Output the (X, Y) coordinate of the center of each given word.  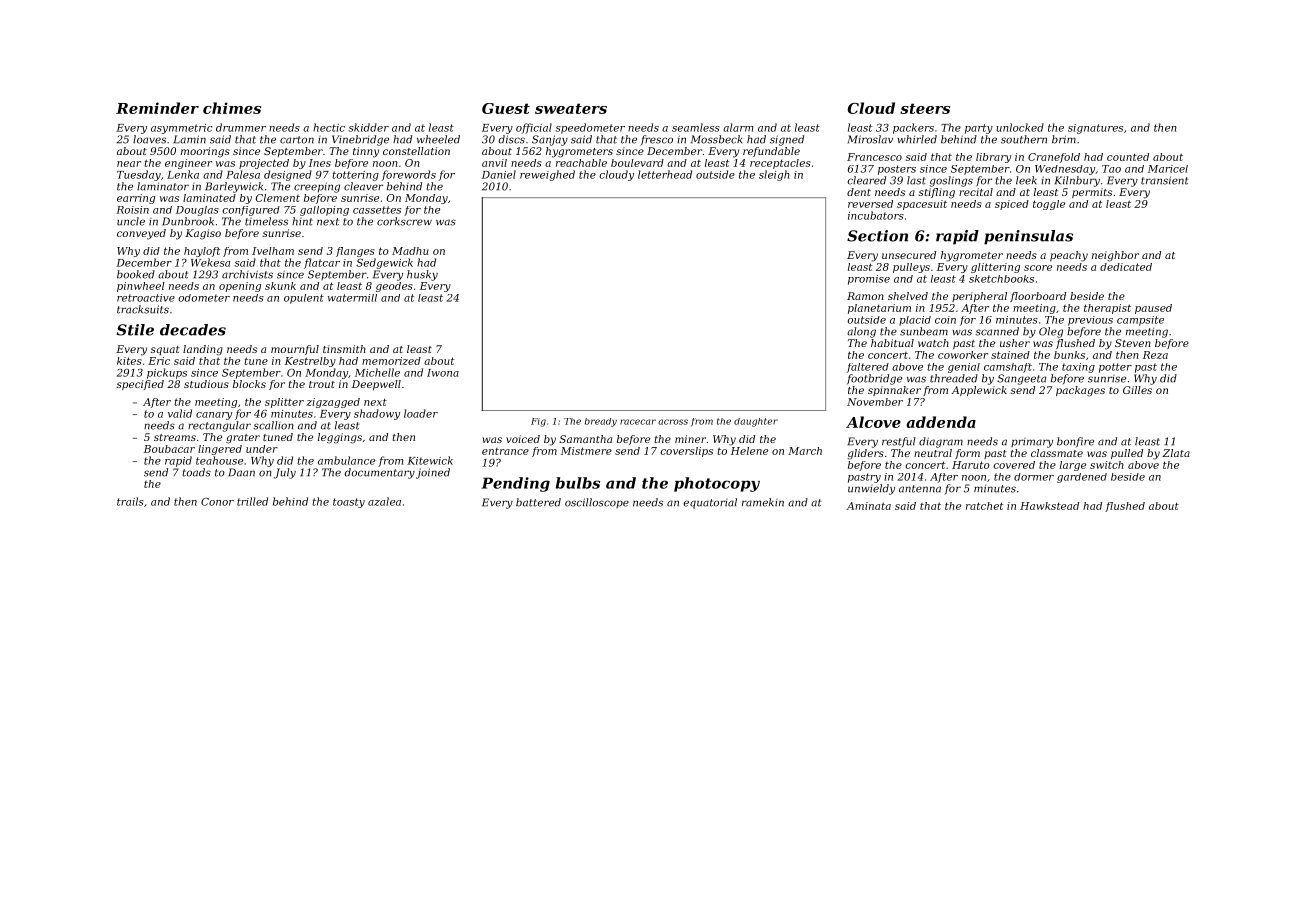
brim (1064, 139)
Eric (159, 361)
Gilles (1137, 390)
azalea (384, 501)
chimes (232, 108)
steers (925, 108)
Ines (320, 163)
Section (877, 236)
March (805, 451)
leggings (340, 438)
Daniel (499, 174)
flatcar (322, 263)
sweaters (571, 108)
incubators (876, 215)
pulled (1127, 454)
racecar (638, 422)
